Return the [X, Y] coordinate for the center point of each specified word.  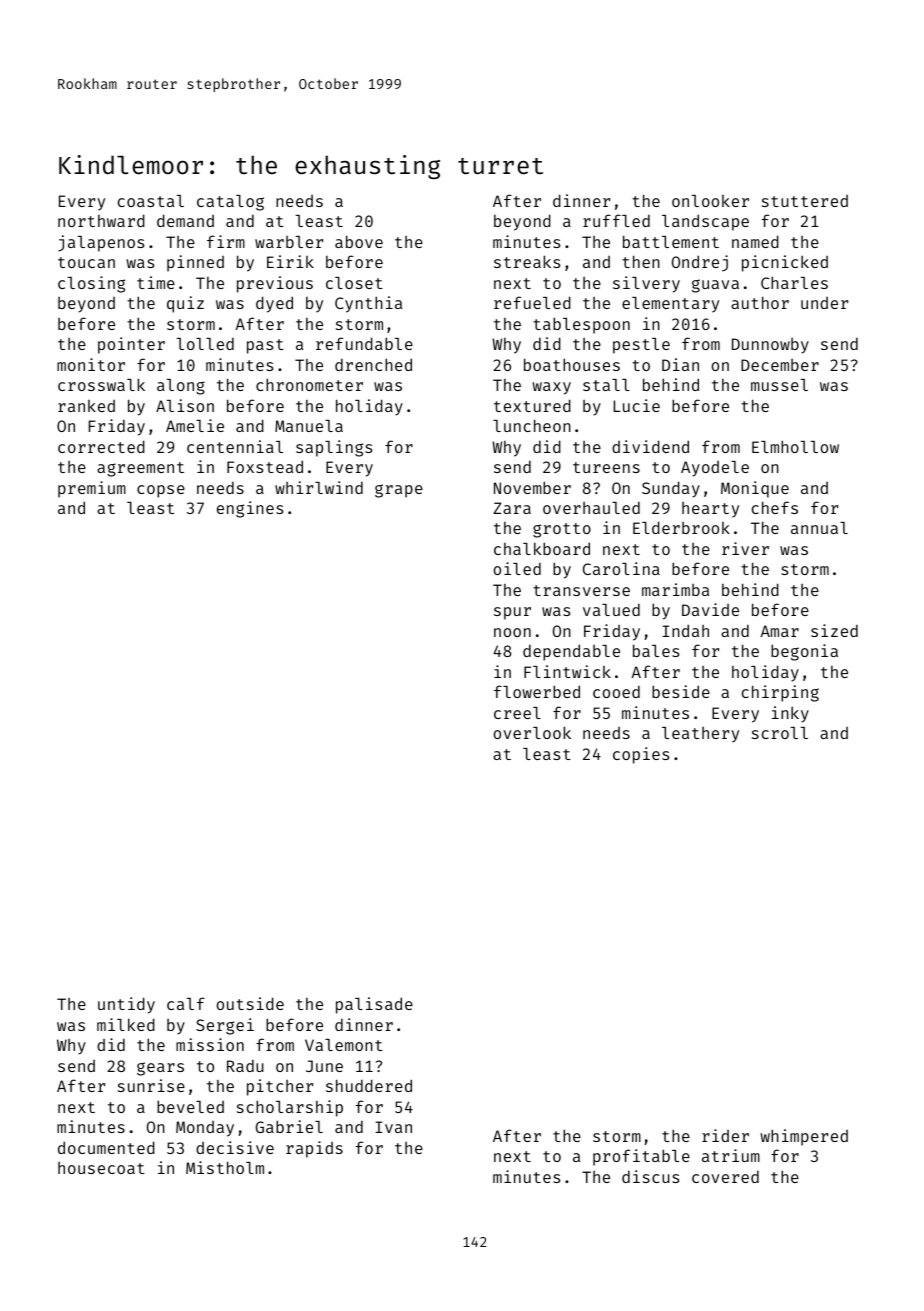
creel [517, 713]
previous [275, 284]
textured [532, 405]
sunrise [151, 1085]
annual [819, 528]
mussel [779, 385]
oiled [517, 568]
